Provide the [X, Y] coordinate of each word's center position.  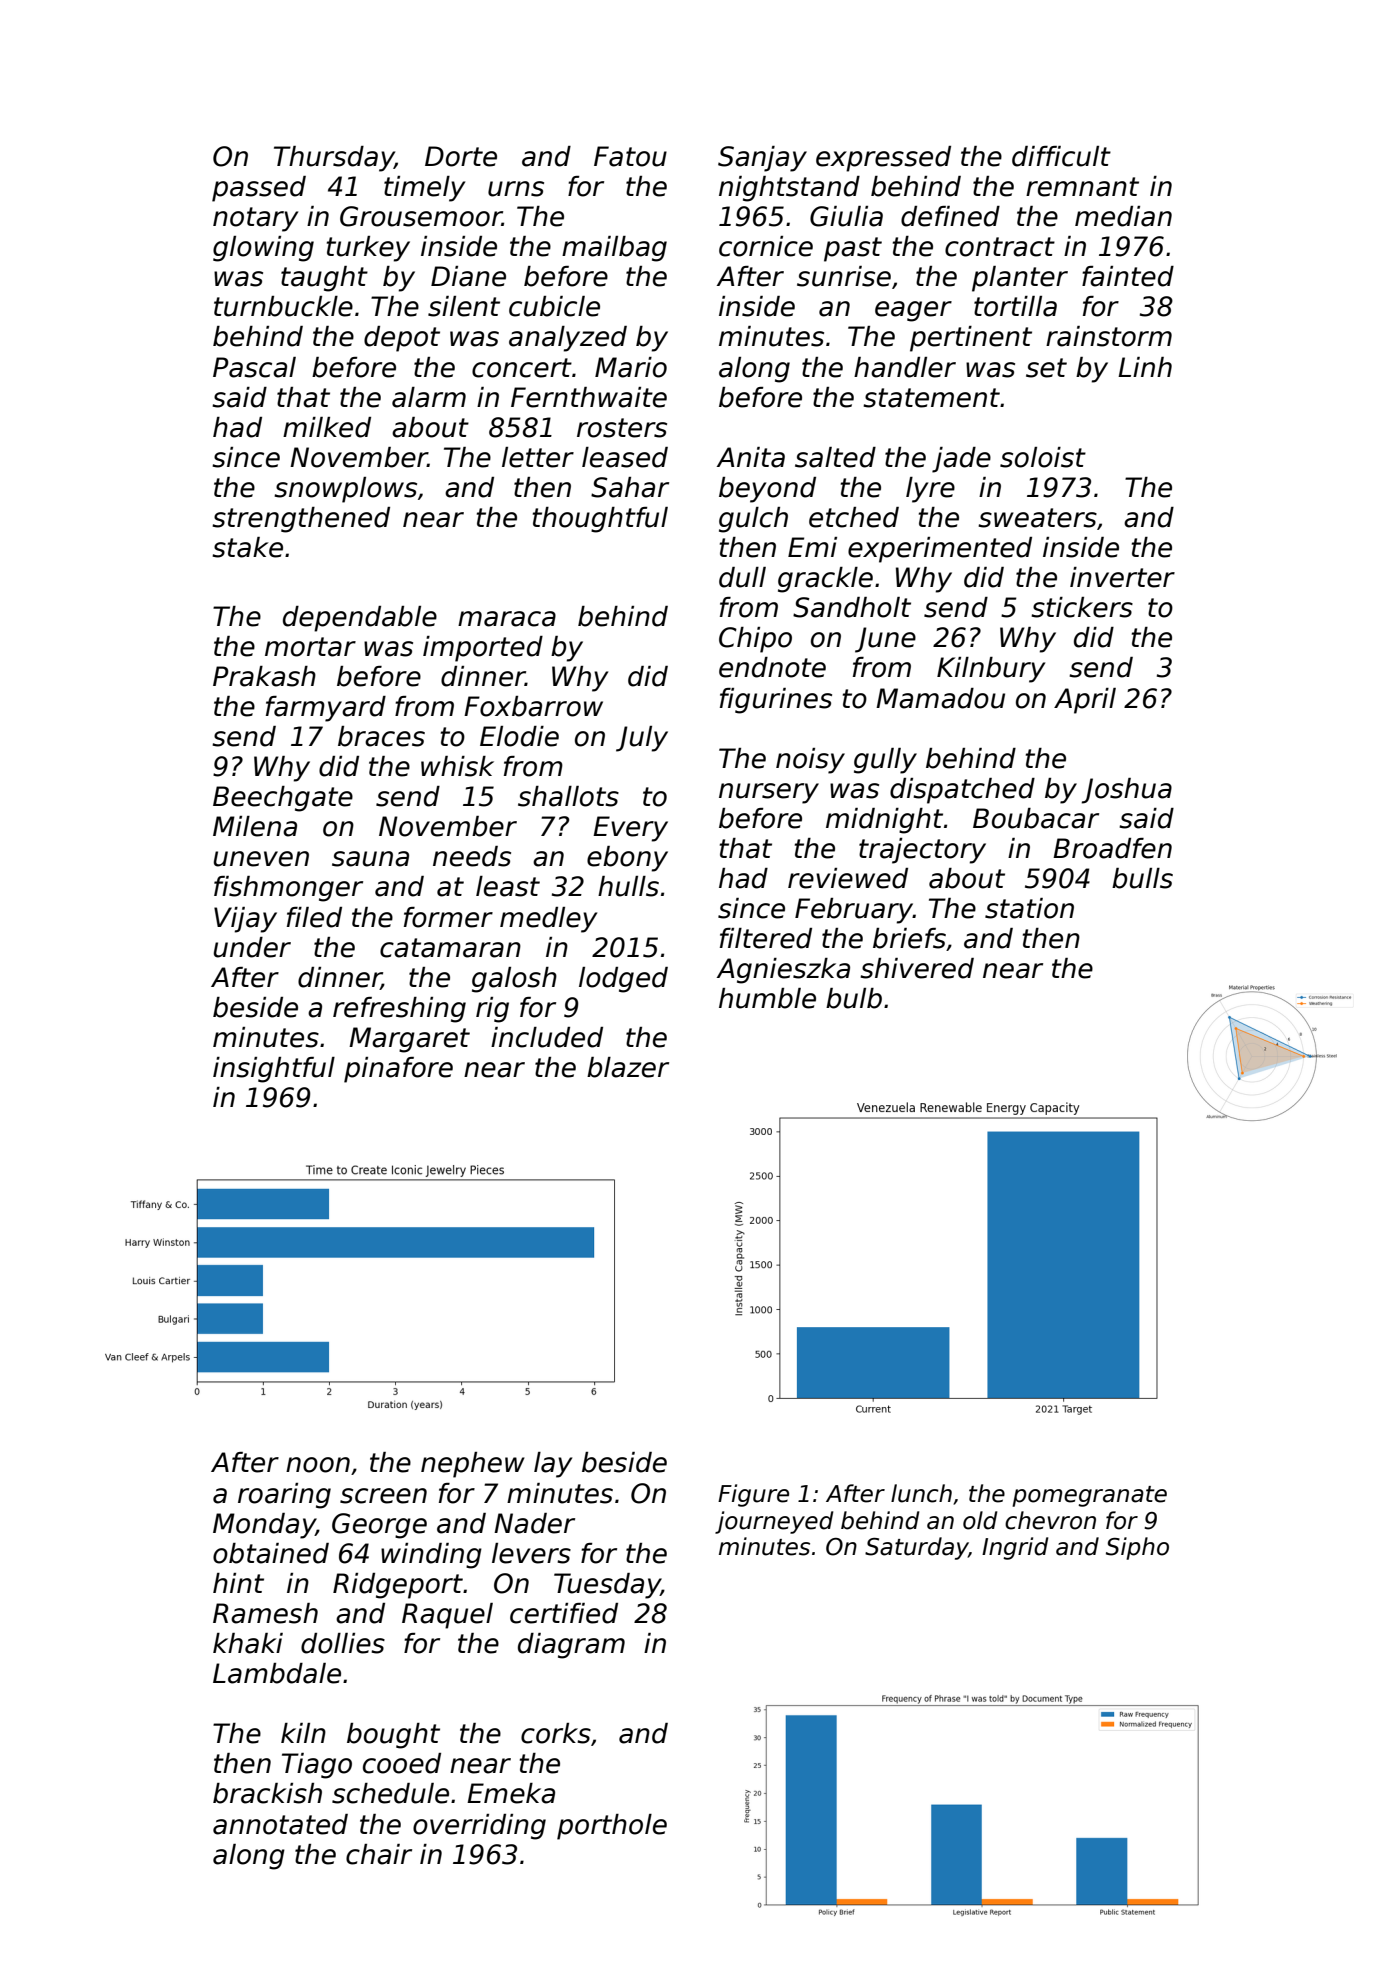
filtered [766, 938]
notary [255, 219]
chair [379, 1854]
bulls [1142, 878]
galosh [514, 980]
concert [522, 368]
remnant [1082, 187]
